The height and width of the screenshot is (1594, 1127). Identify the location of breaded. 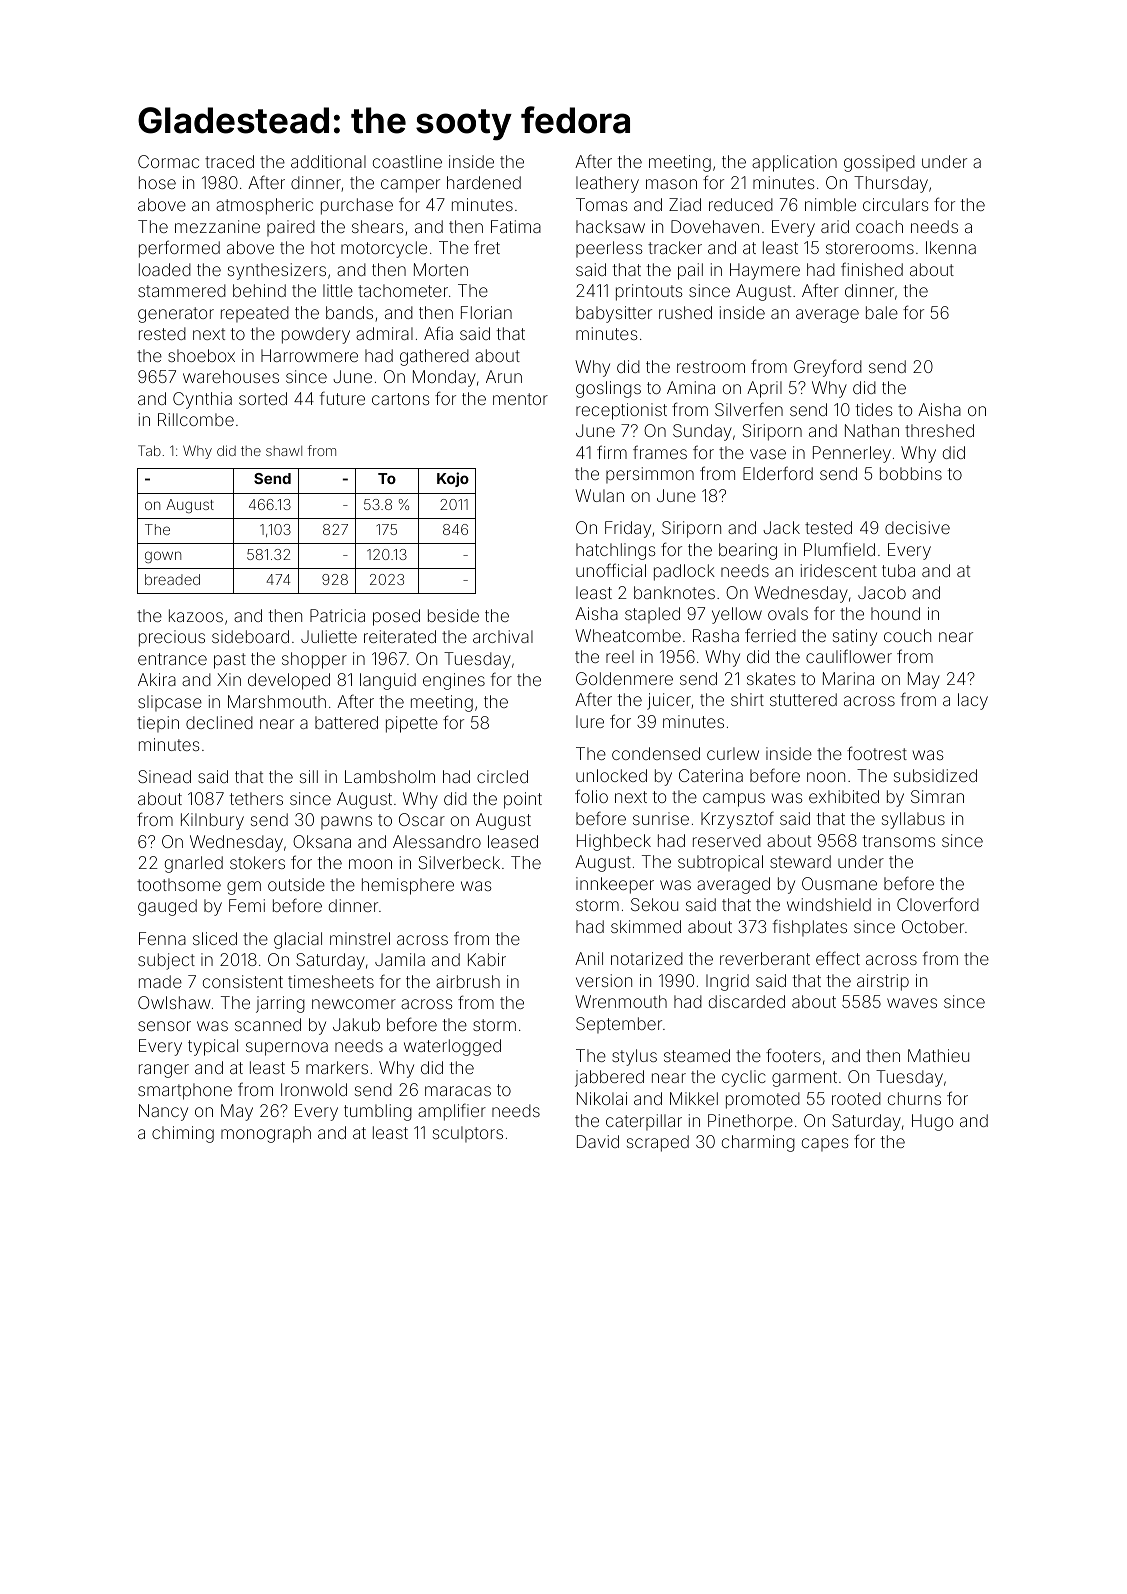
(172, 579).
